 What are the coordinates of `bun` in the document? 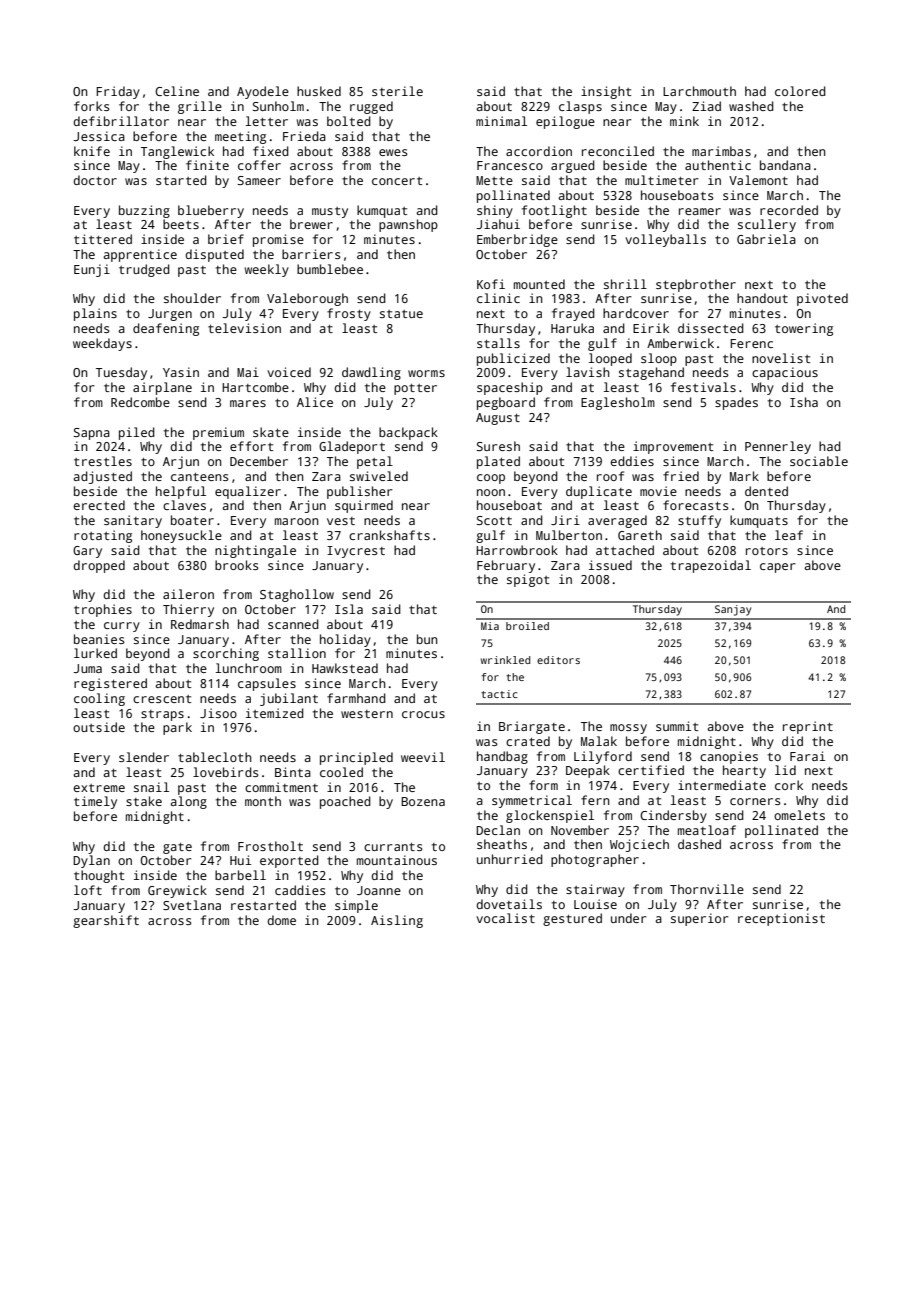 It's located at (427, 639).
